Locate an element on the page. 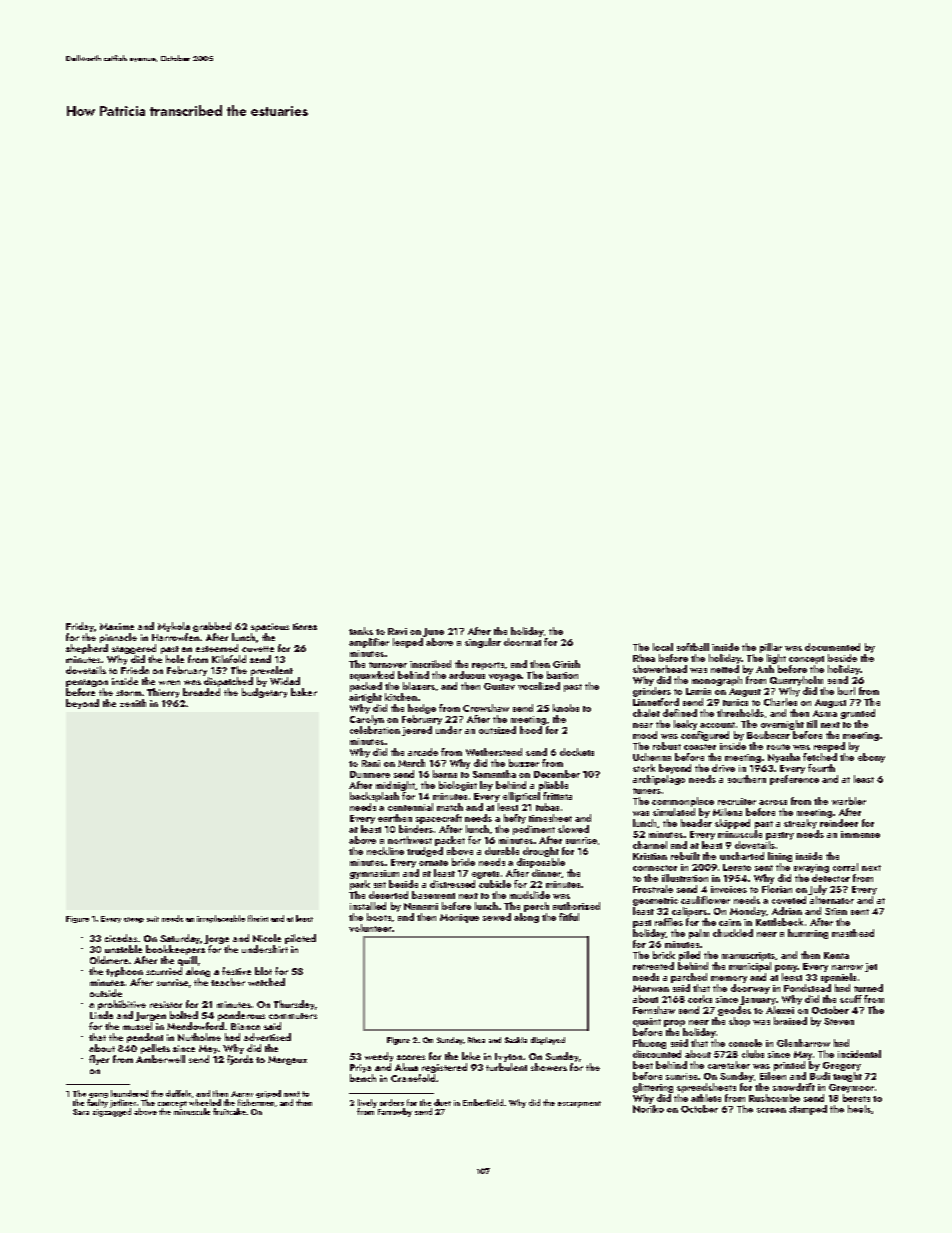  zenith is located at coordinates (133, 703).
